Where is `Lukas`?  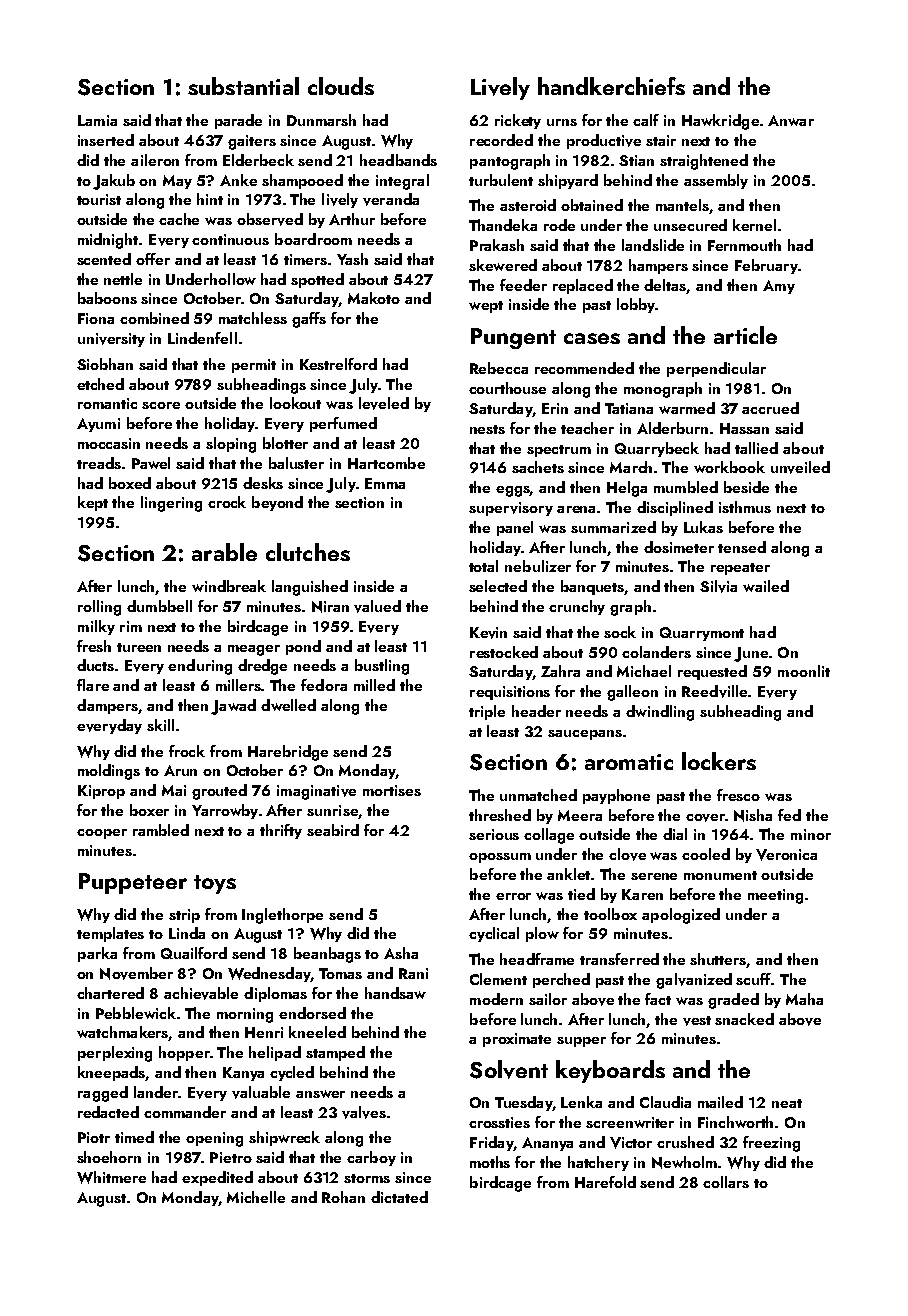 Lukas is located at coordinates (703, 527).
